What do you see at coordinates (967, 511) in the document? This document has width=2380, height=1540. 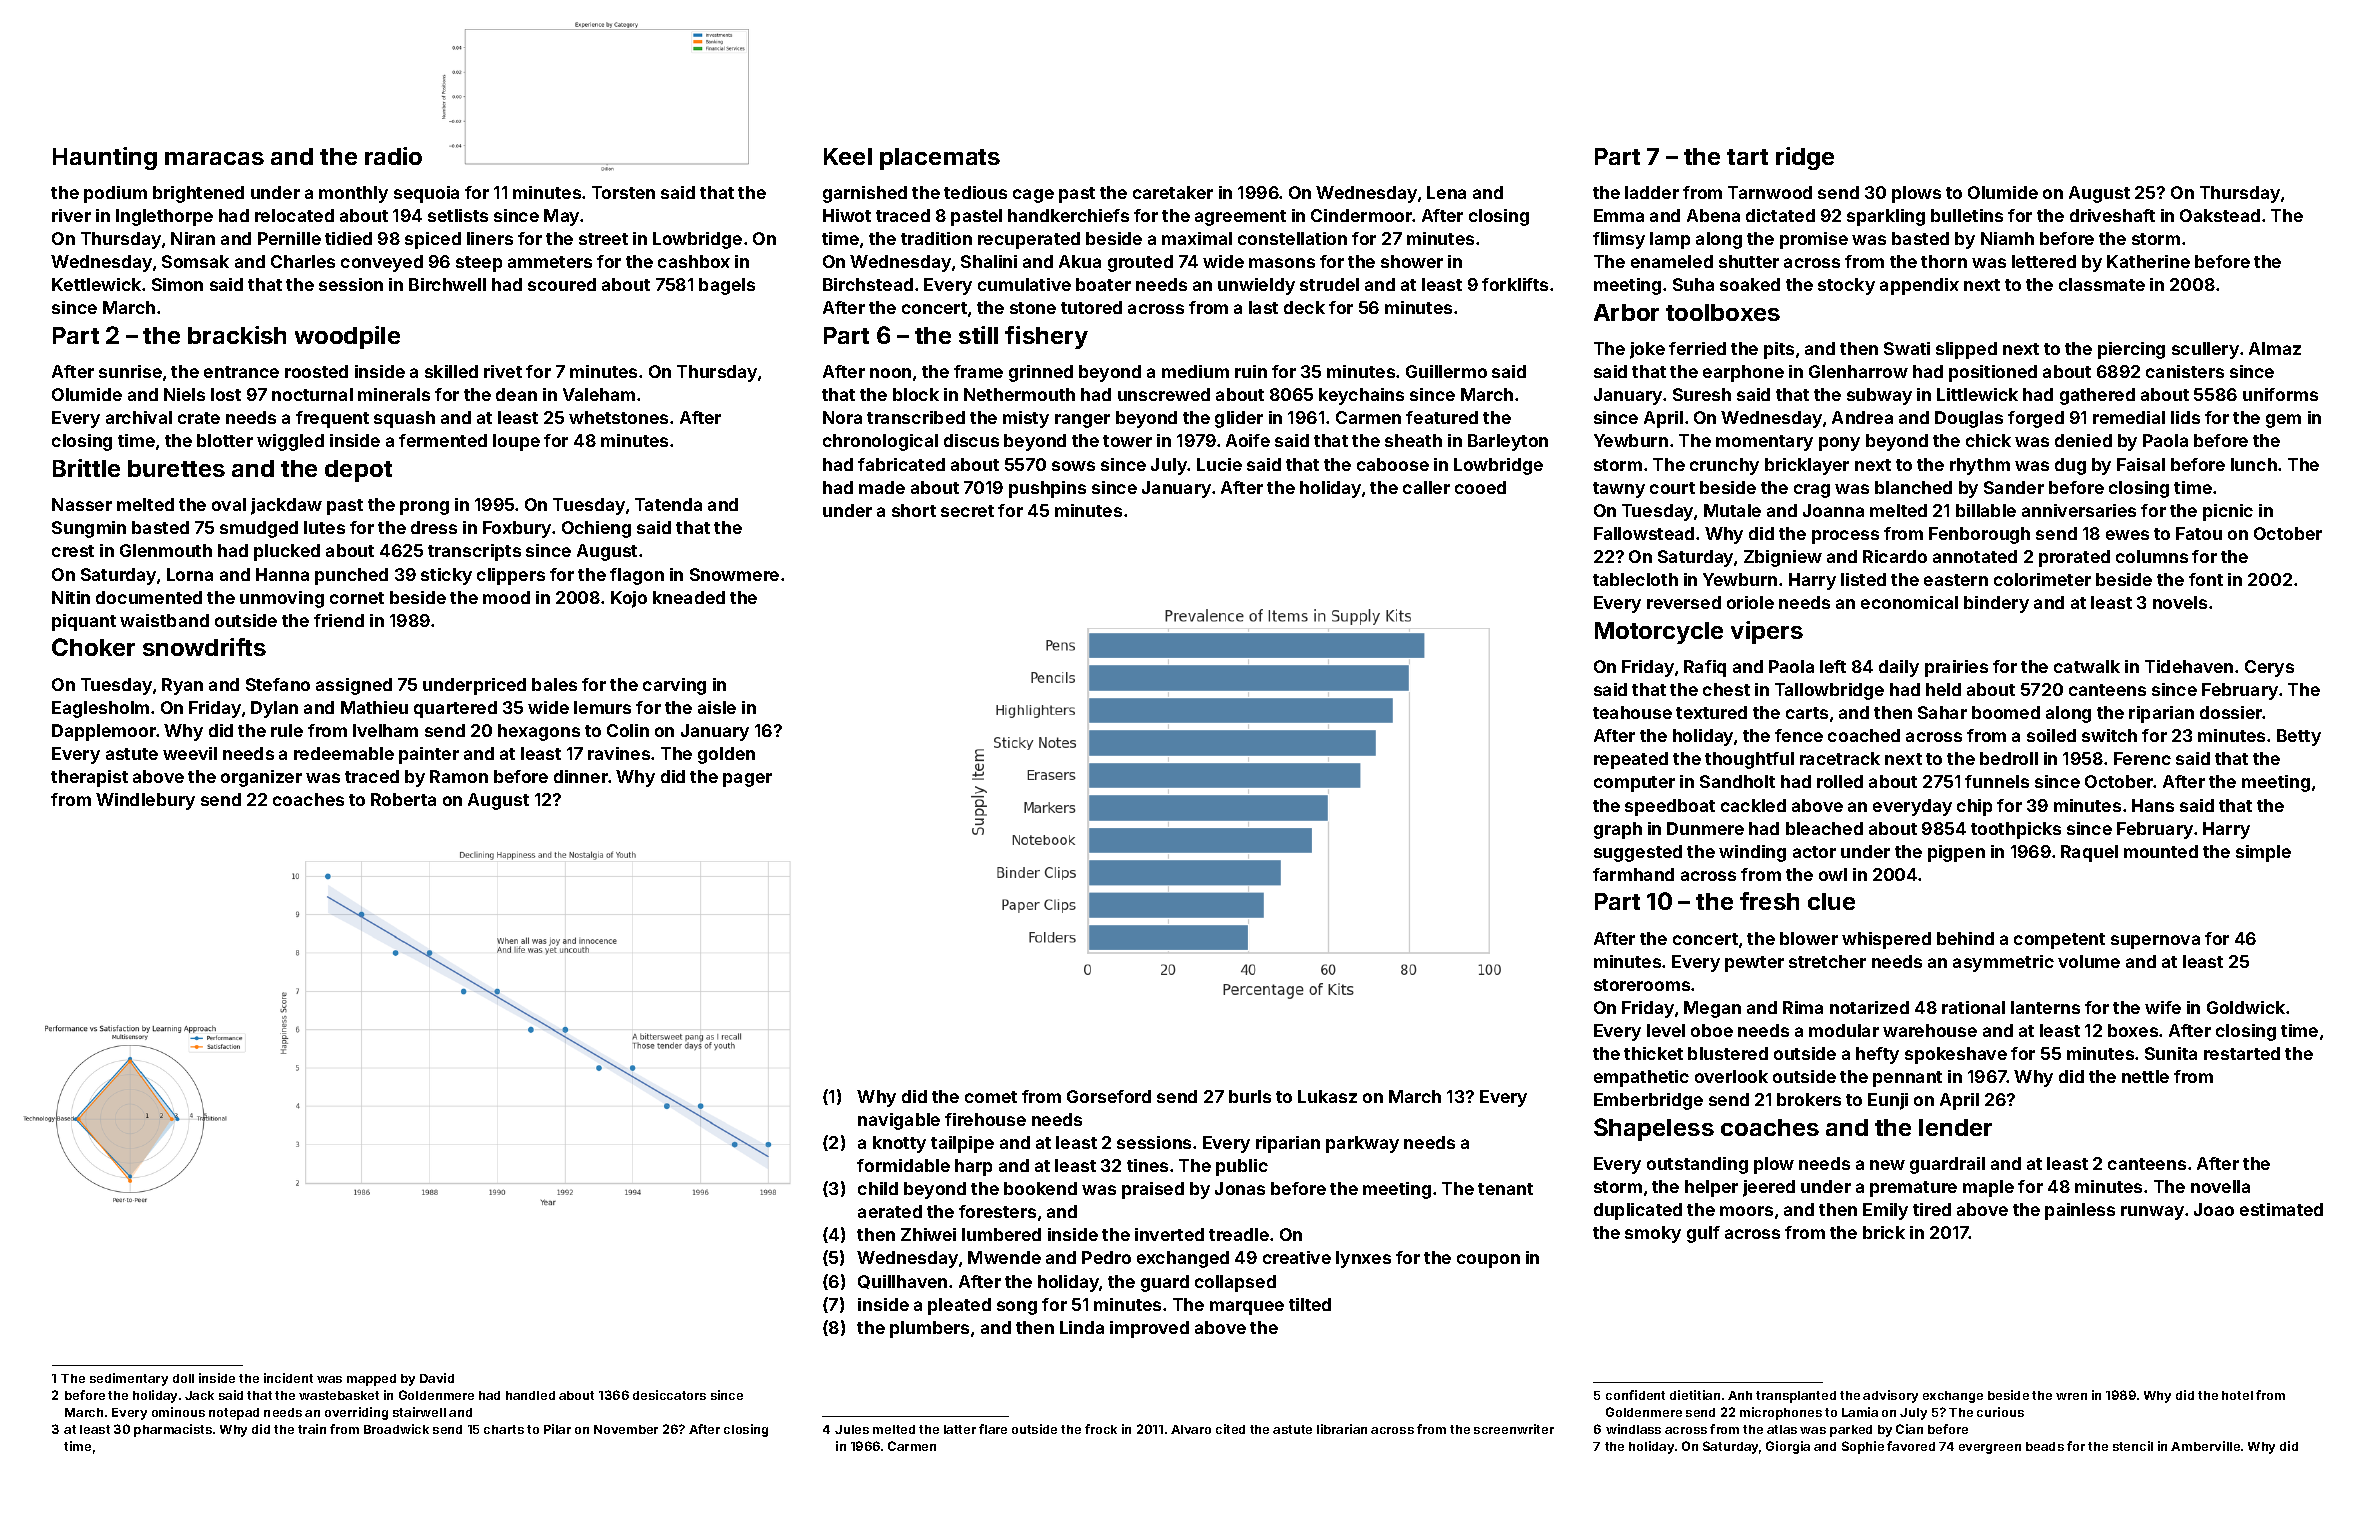 I see `secret` at bounding box center [967, 511].
